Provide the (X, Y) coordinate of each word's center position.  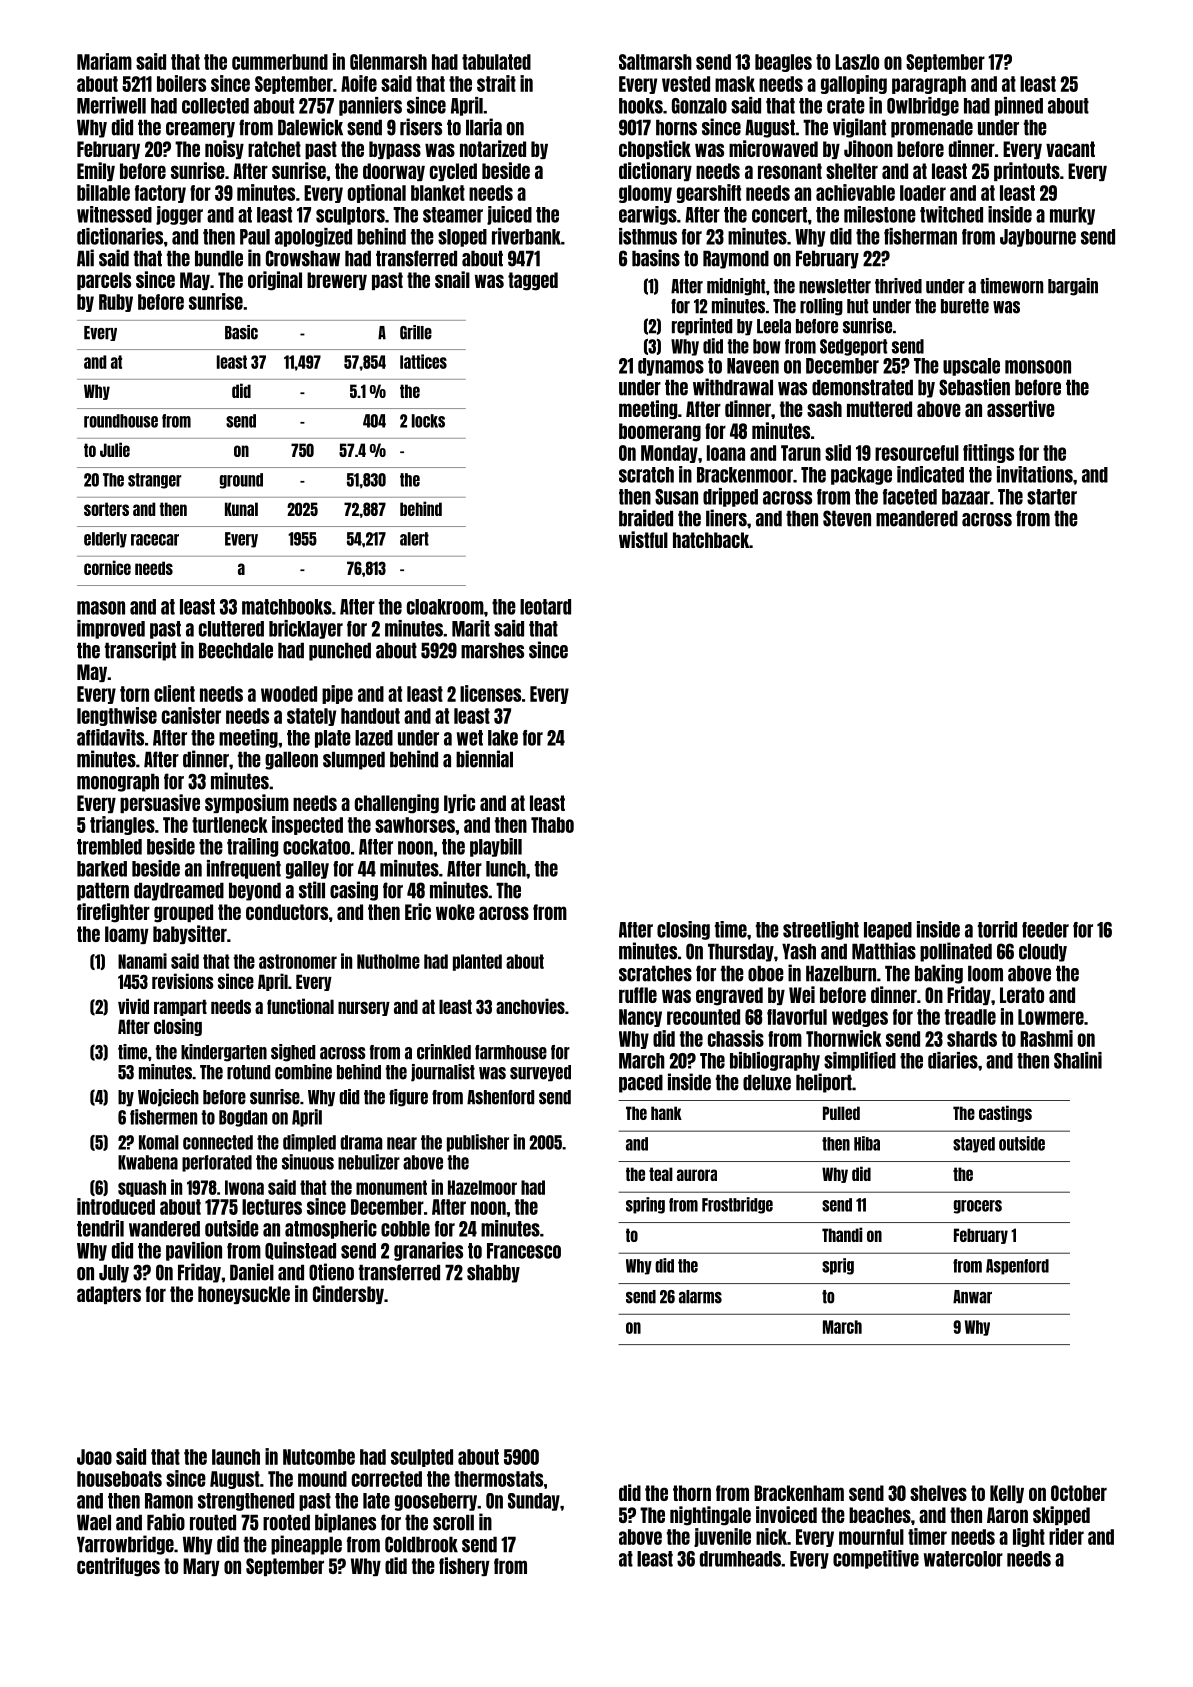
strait (496, 83)
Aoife (359, 83)
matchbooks (287, 607)
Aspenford (1017, 1267)
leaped (888, 931)
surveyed (540, 1073)
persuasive (160, 803)
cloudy (1043, 952)
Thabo (552, 825)
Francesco (524, 1251)
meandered (917, 518)
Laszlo (857, 62)
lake (503, 738)
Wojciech (168, 1098)
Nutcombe (319, 1457)
